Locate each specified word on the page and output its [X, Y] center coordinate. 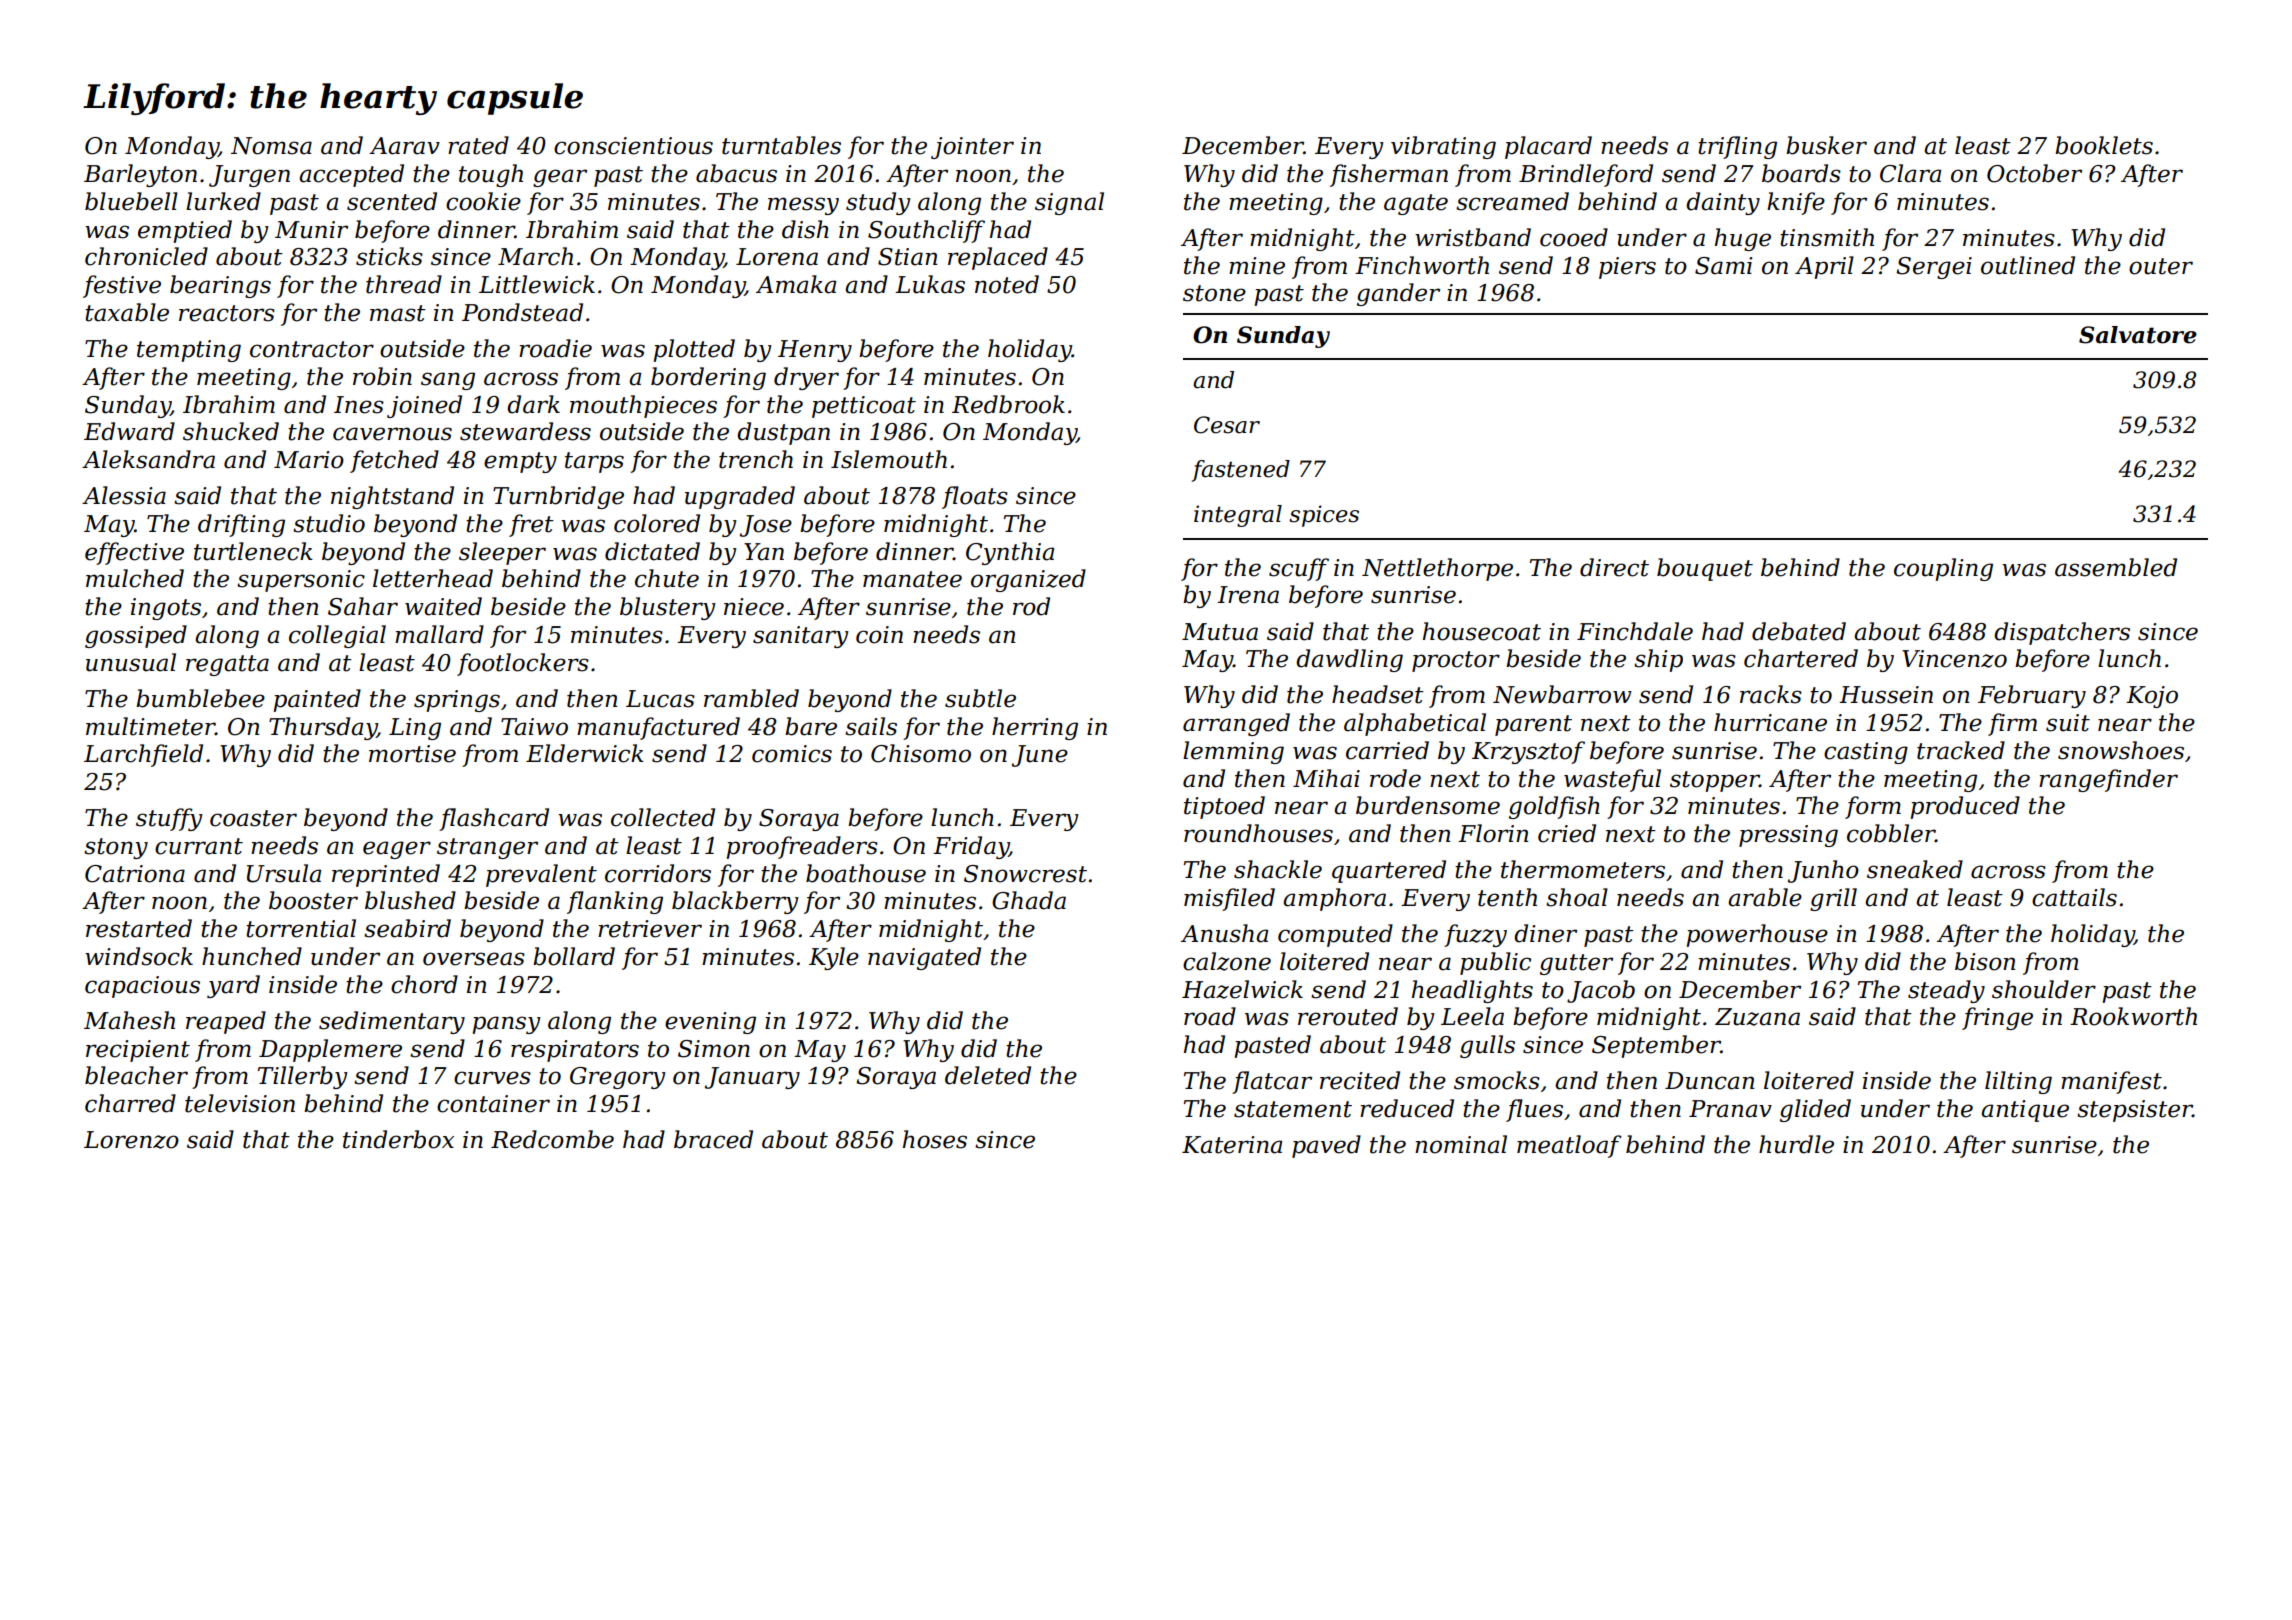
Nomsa [271, 146]
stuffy [169, 819]
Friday [971, 847]
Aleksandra [148, 459]
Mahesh [129, 1020]
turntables [781, 145]
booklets [2104, 145]
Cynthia [1010, 553]
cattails [2074, 897]
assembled [2116, 567]
